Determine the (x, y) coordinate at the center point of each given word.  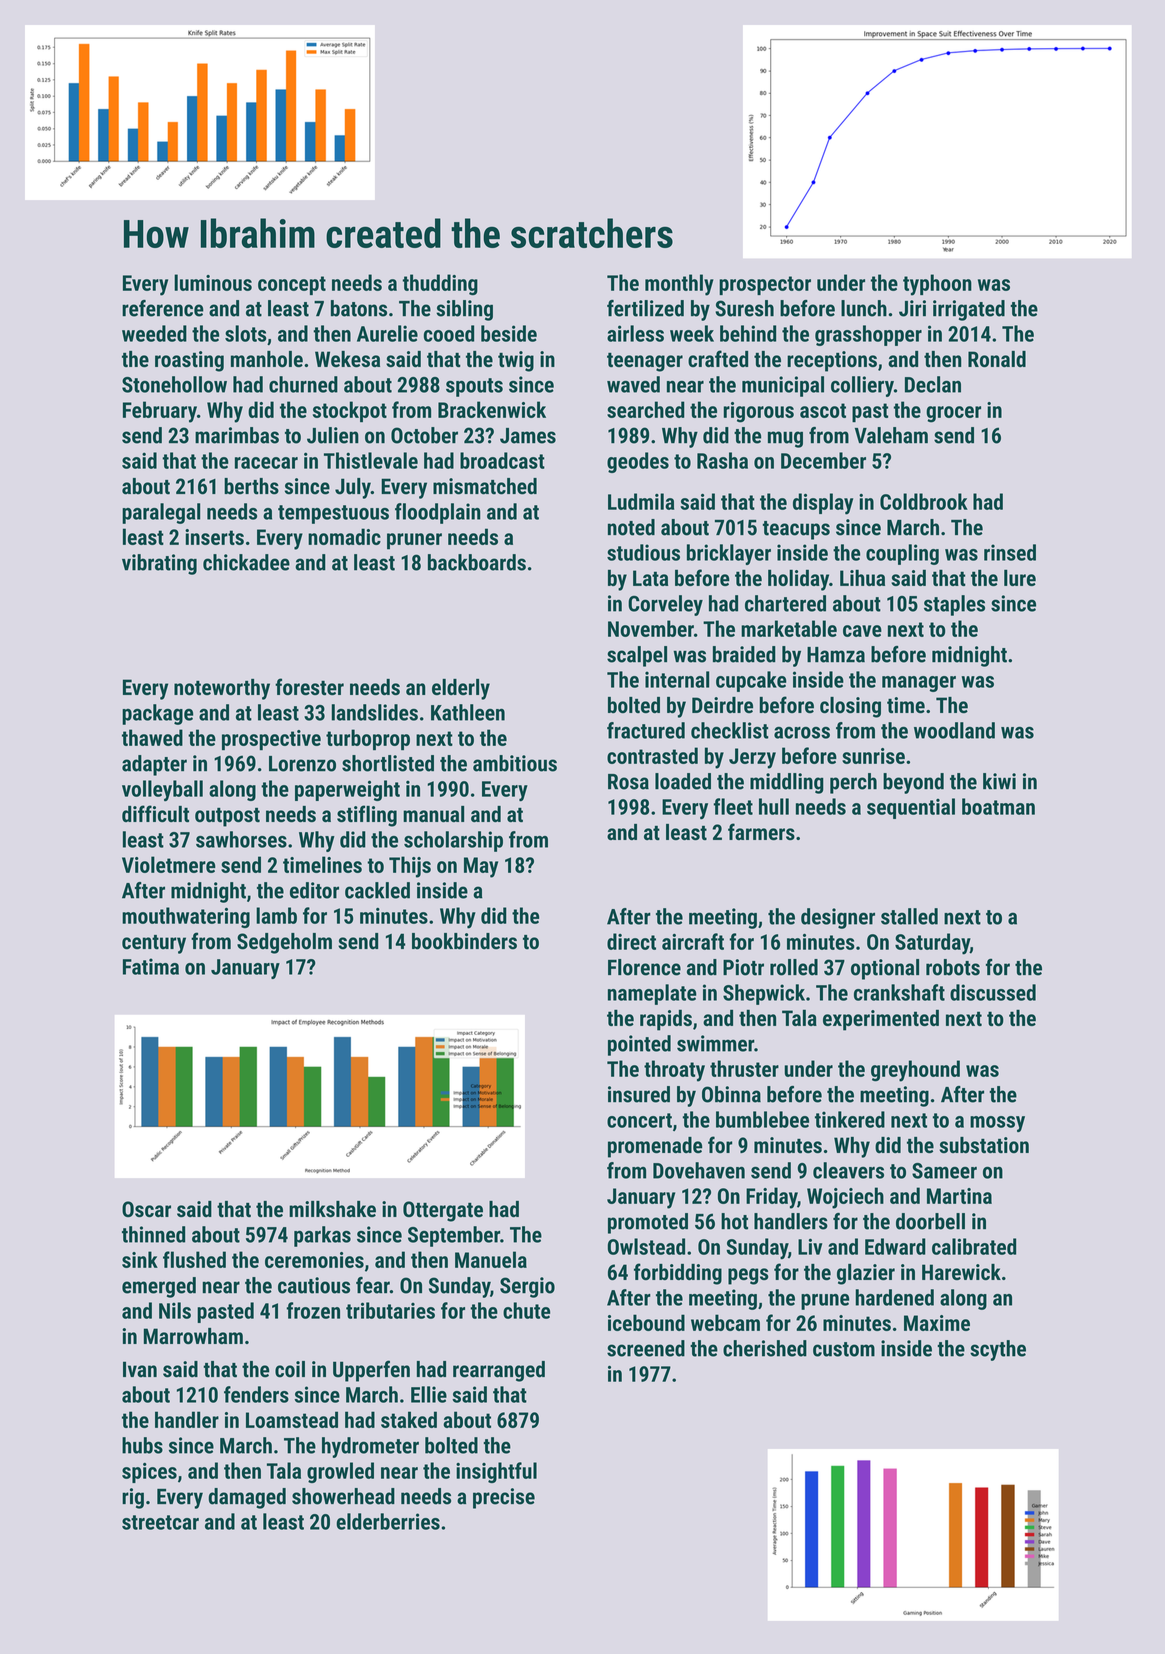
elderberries (388, 1521)
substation (984, 1145)
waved (633, 384)
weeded (154, 333)
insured (639, 1094)
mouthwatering (186, 917)
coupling (902, 554)
